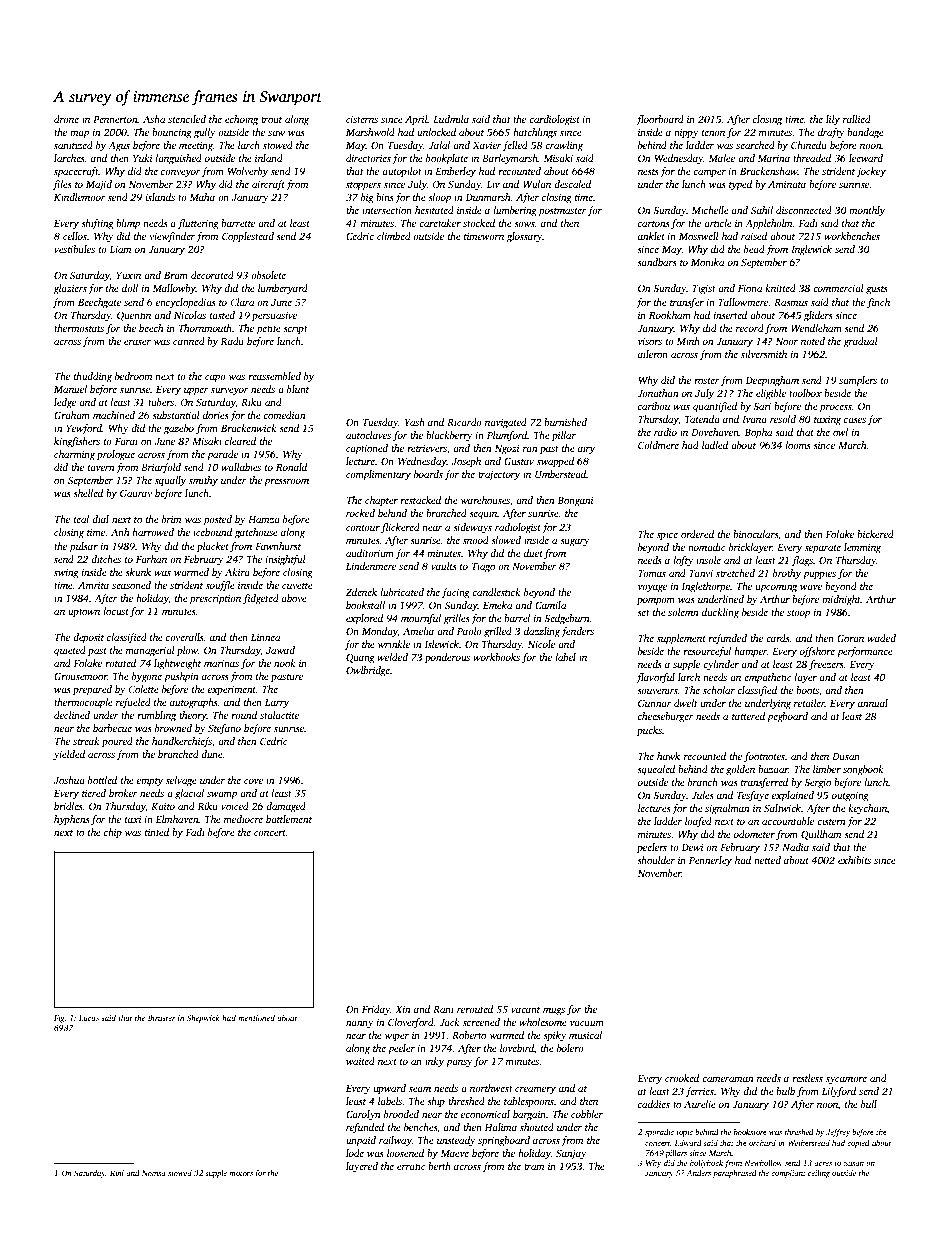 This screenshot has height=1233, width=952. I want to click on floorboard, so click(660, 120).
